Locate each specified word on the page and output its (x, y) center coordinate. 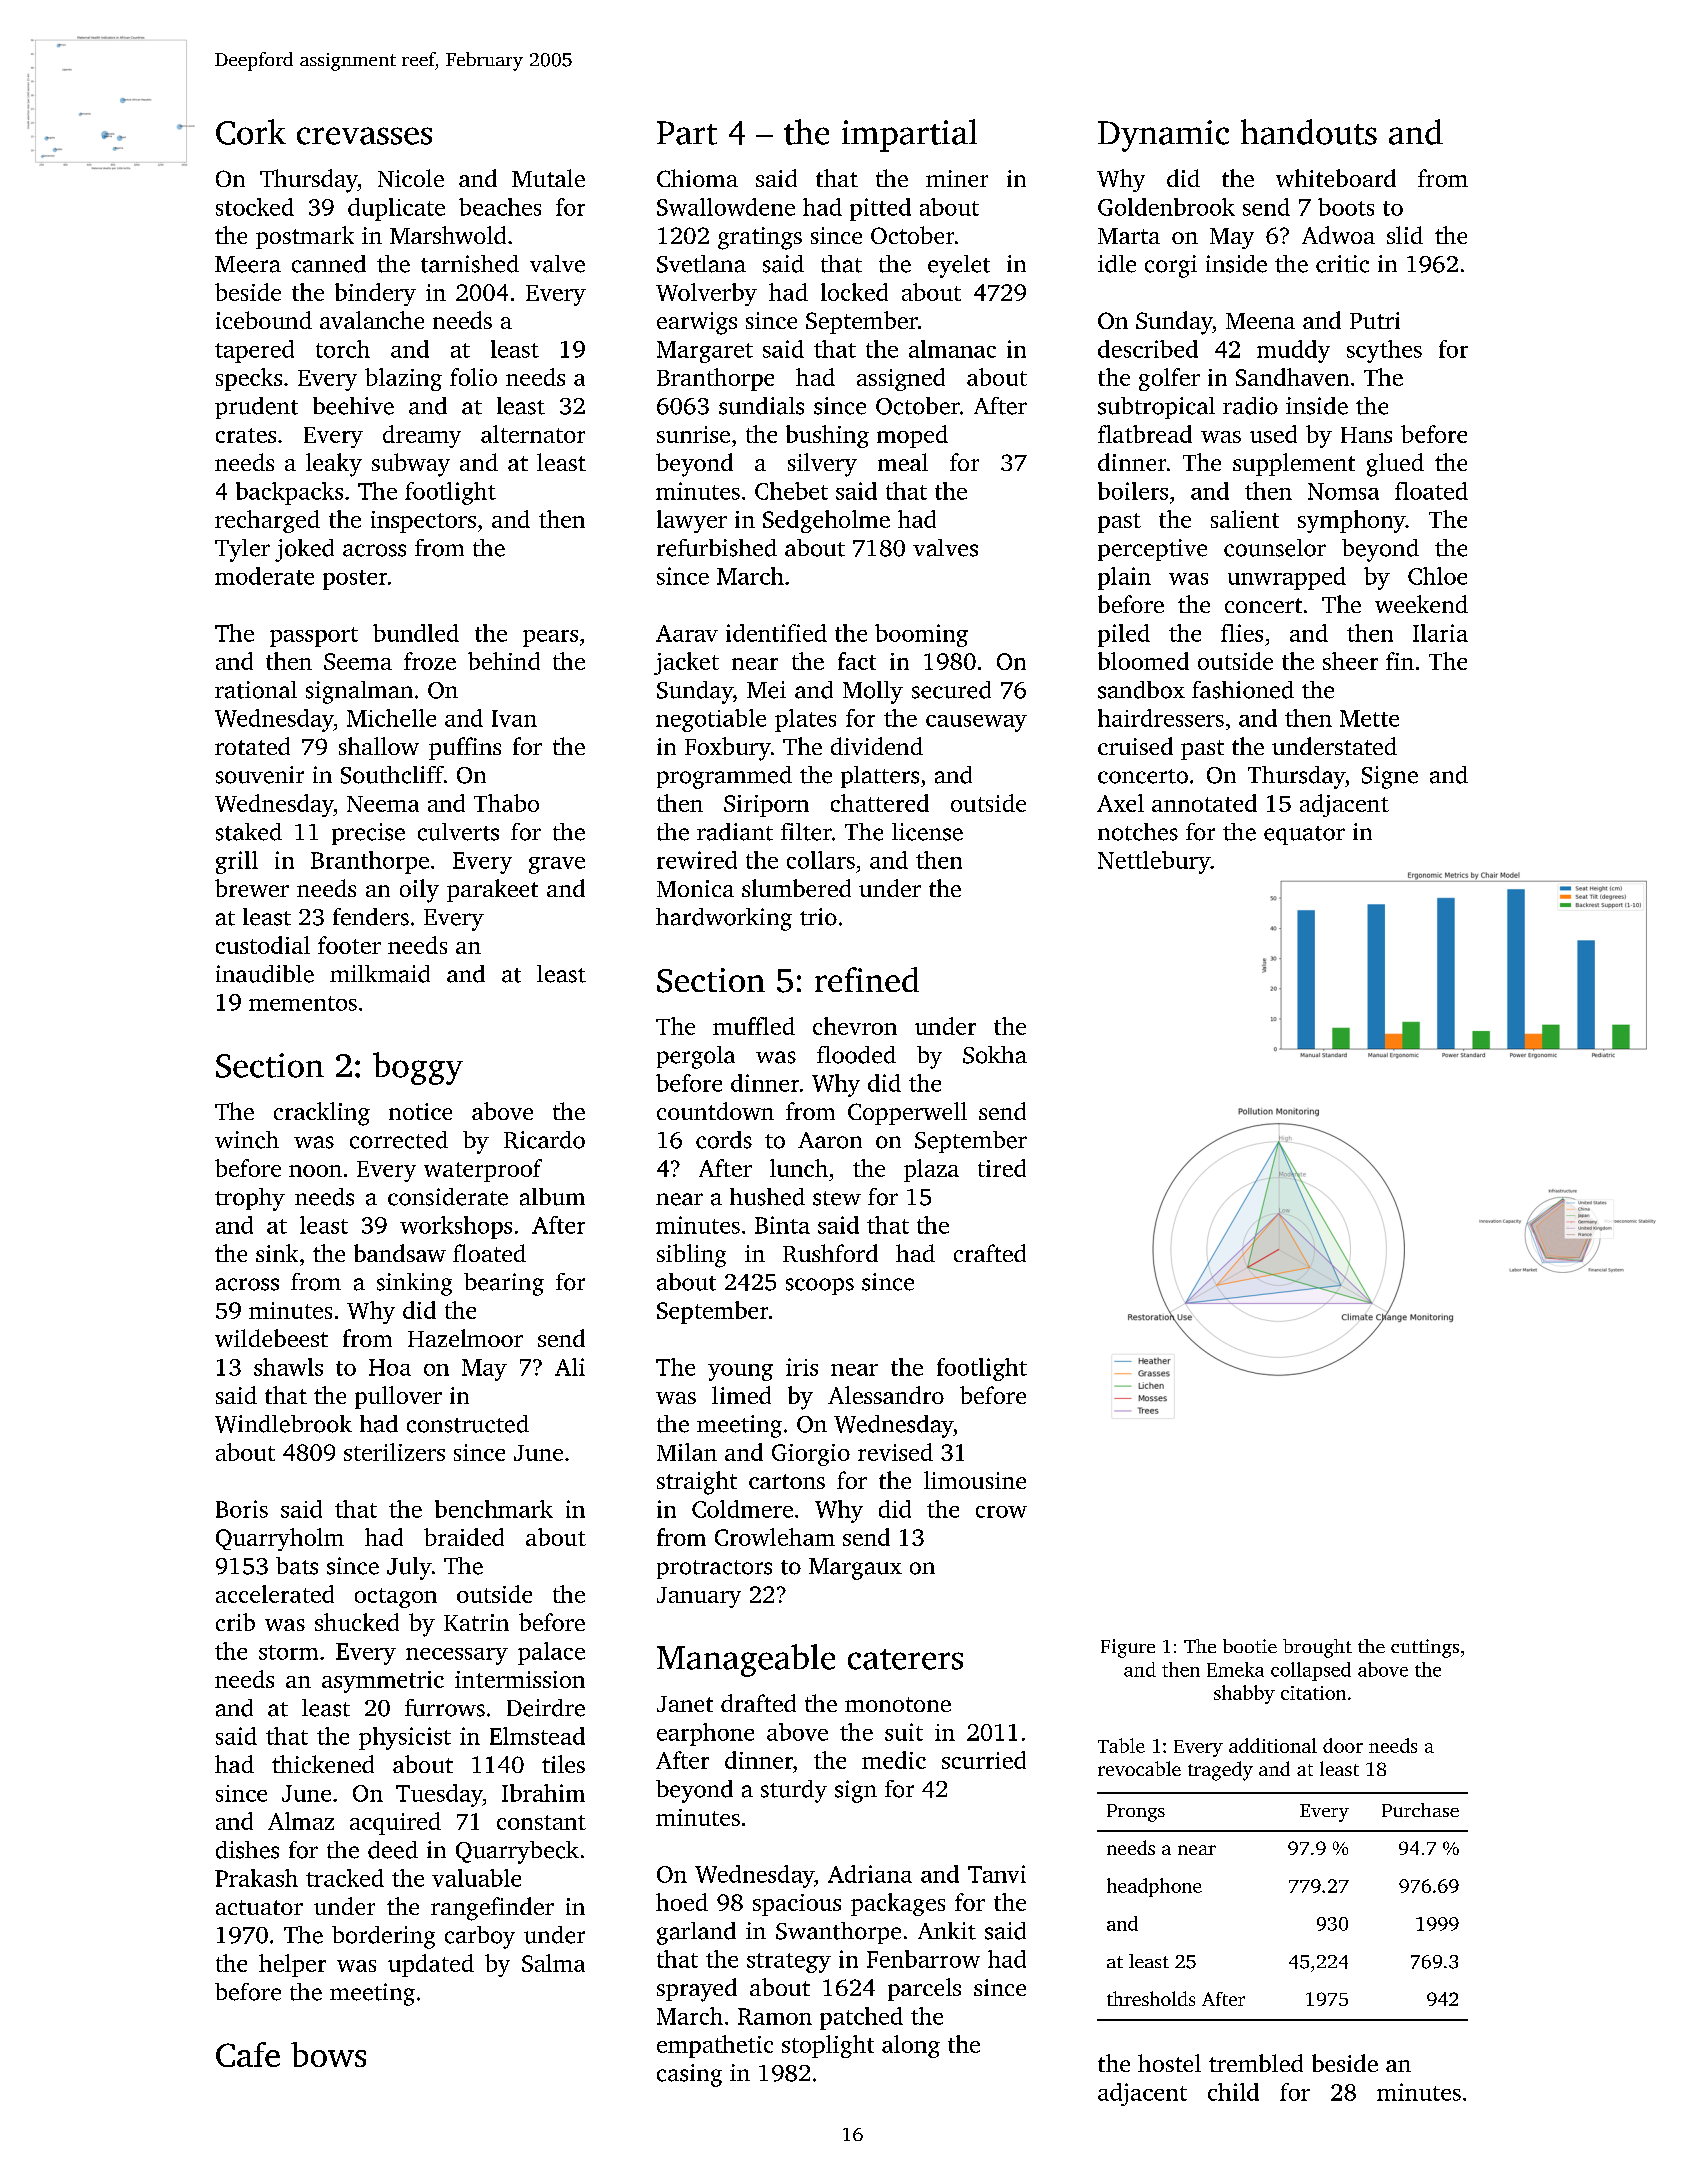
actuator (259, 1907)
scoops (820, 1286)
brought (1317, 1648)
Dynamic (1163, 136)
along (911, 2046)
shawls (288, 1367)
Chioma (697, 178)
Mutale (548, 178)
